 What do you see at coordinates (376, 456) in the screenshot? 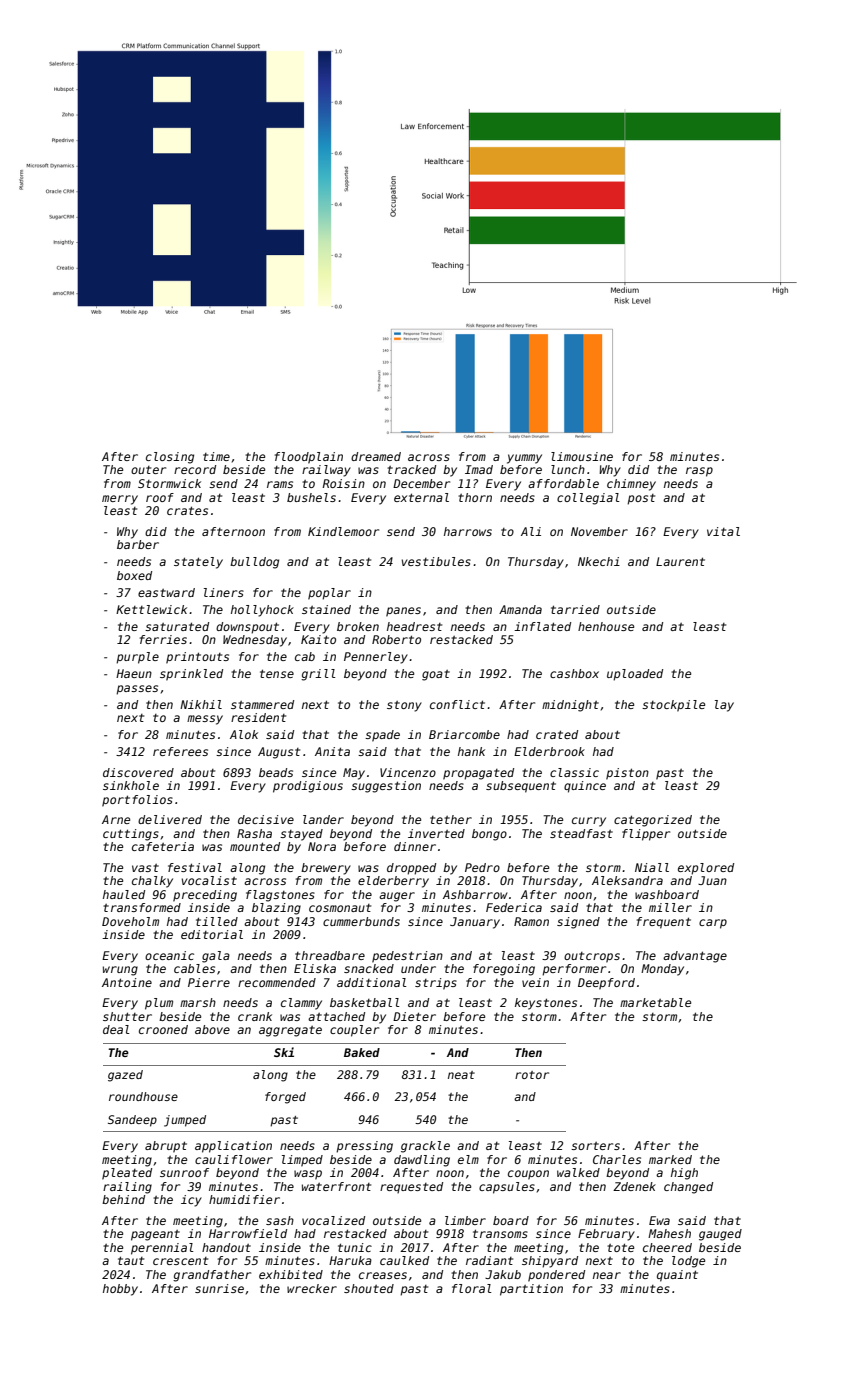
I see `dreamed` at bounding box center [376, 456].
